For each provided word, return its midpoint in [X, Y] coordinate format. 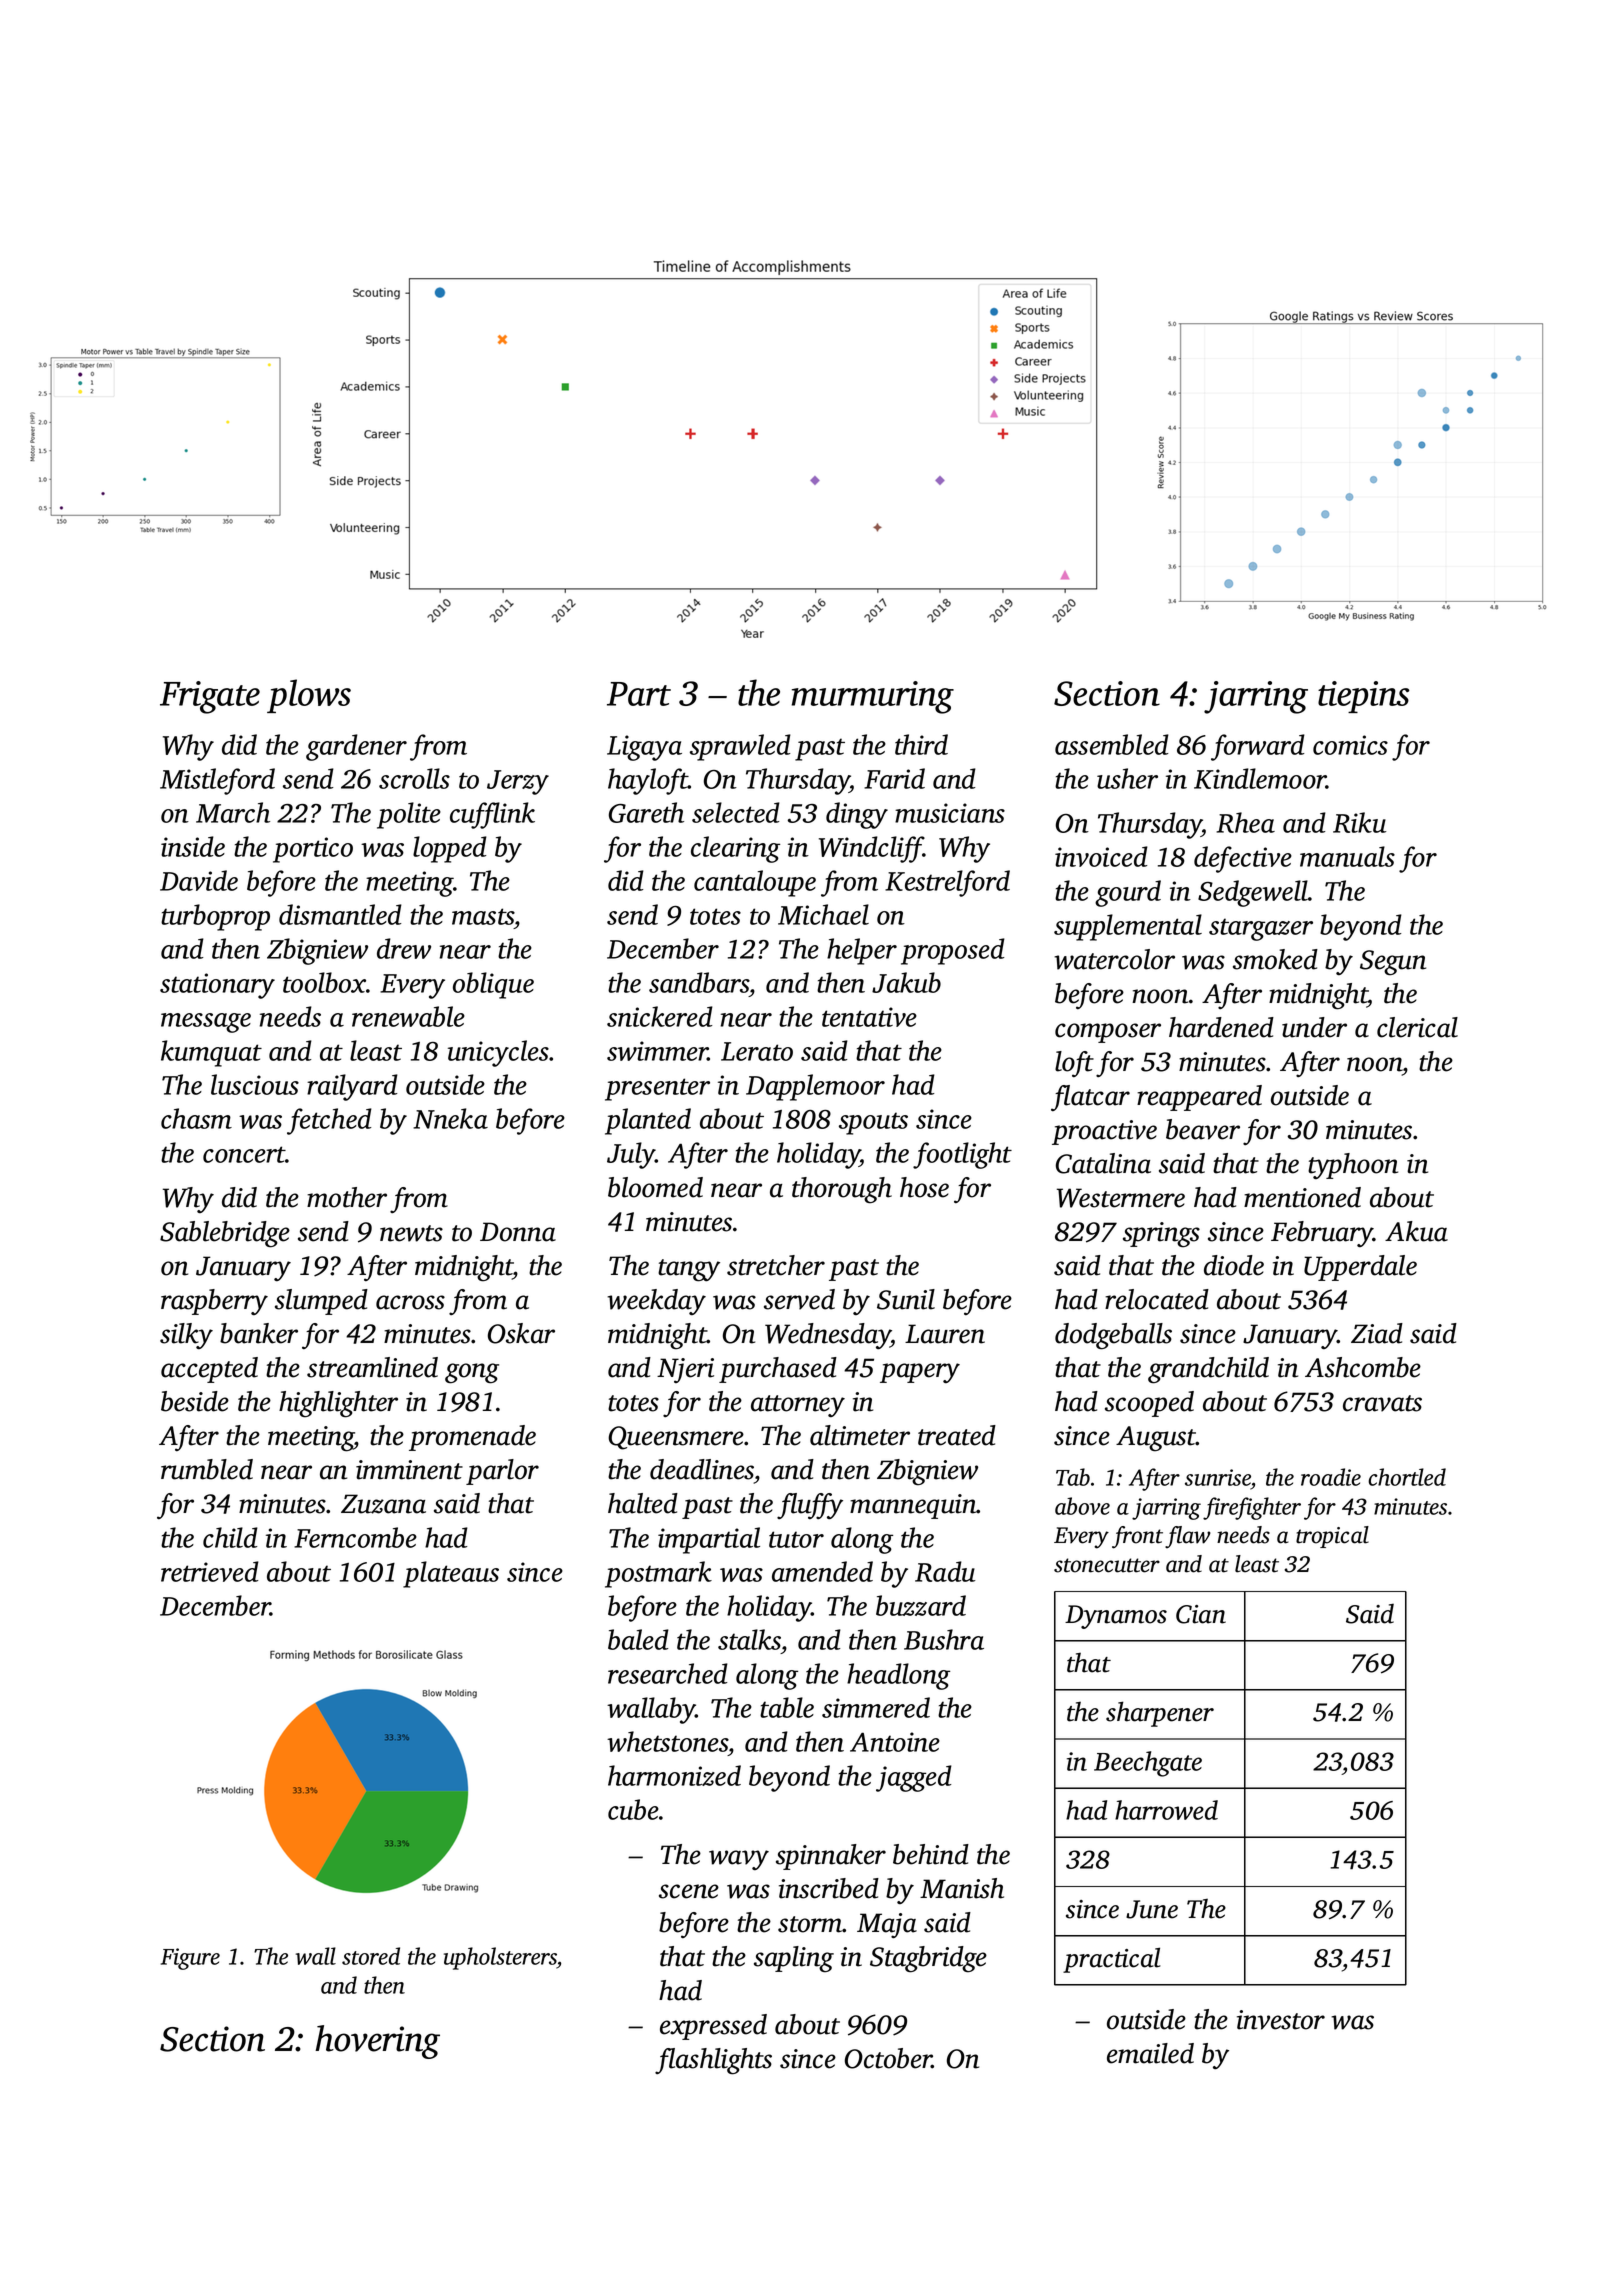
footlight [962, 1155]
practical [1112, 1960]
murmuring [873, 697]
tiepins [1364, 697]
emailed [1150, 2053]
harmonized [674, 1775]
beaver [1203, 1129]
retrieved [210, 1571]
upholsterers [500, 1958]
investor [1281, 2020]
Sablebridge [225, 1234]
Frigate [210, 697]
